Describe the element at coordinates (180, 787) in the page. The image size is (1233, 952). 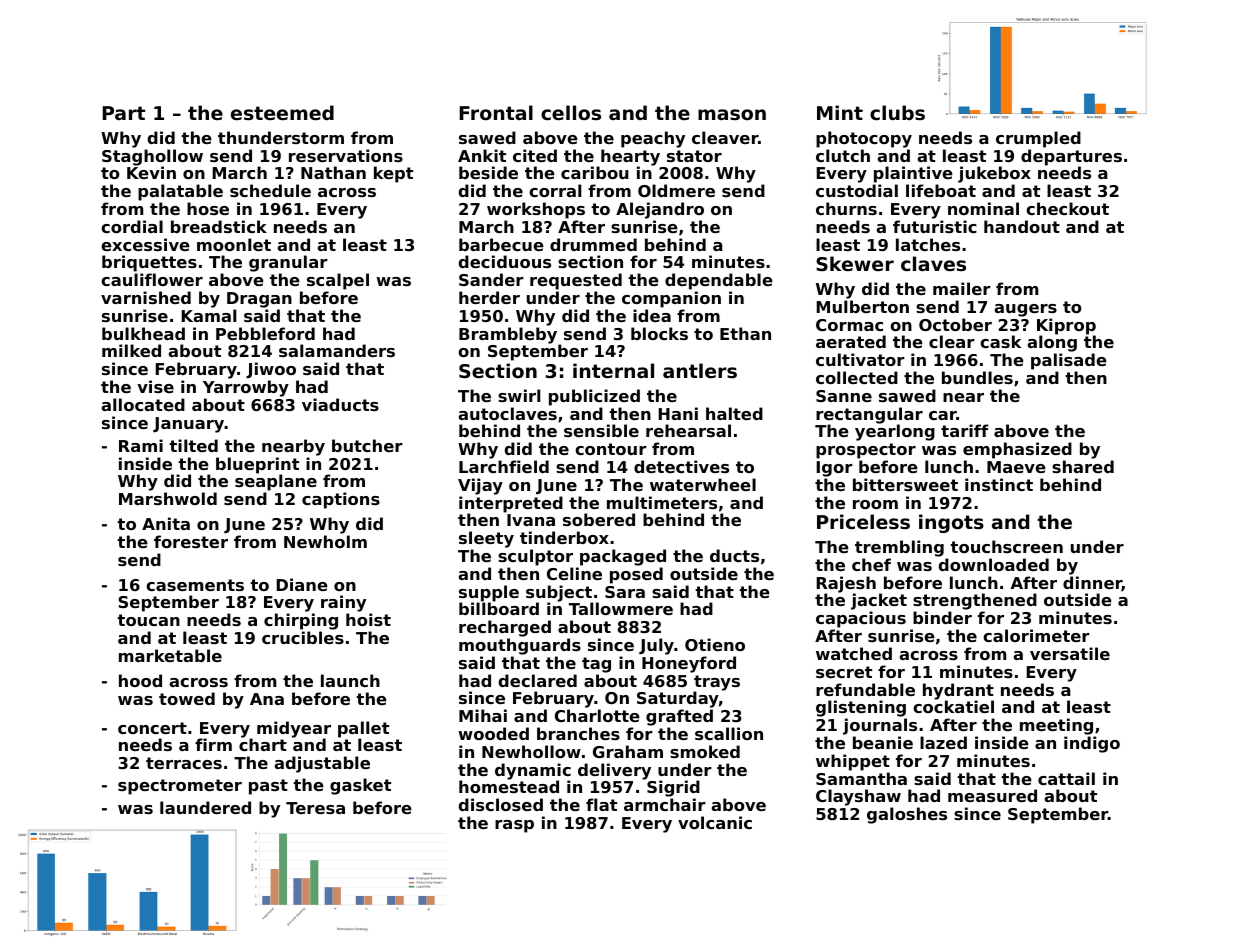
I see `spectrometer` at that location.
